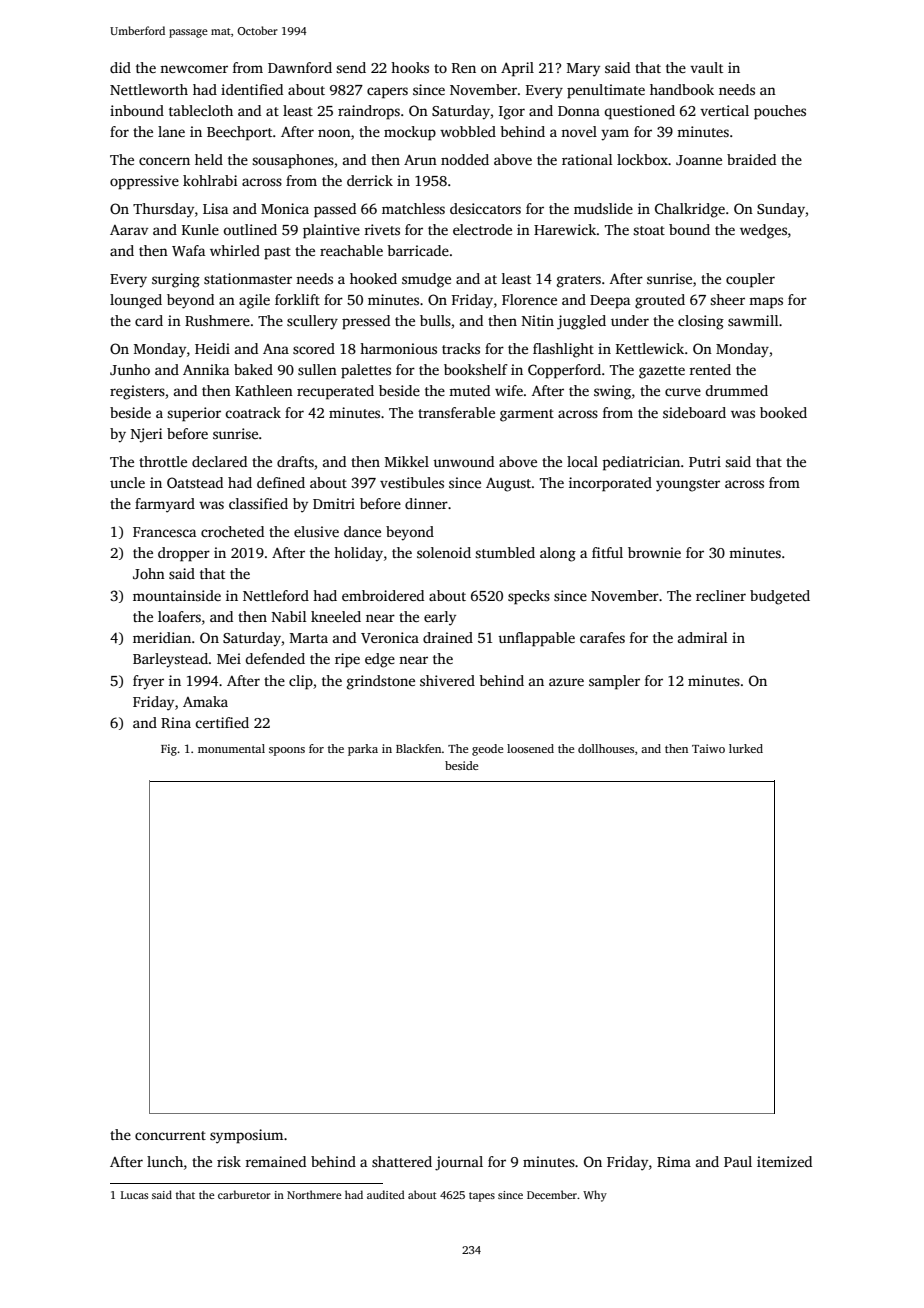 Image resolution: width=924 pixels, height=1308 pixels. What do you see at coordinates (459, 1163) in the page?
I see `journal` at bounding box center [459, 1163].
